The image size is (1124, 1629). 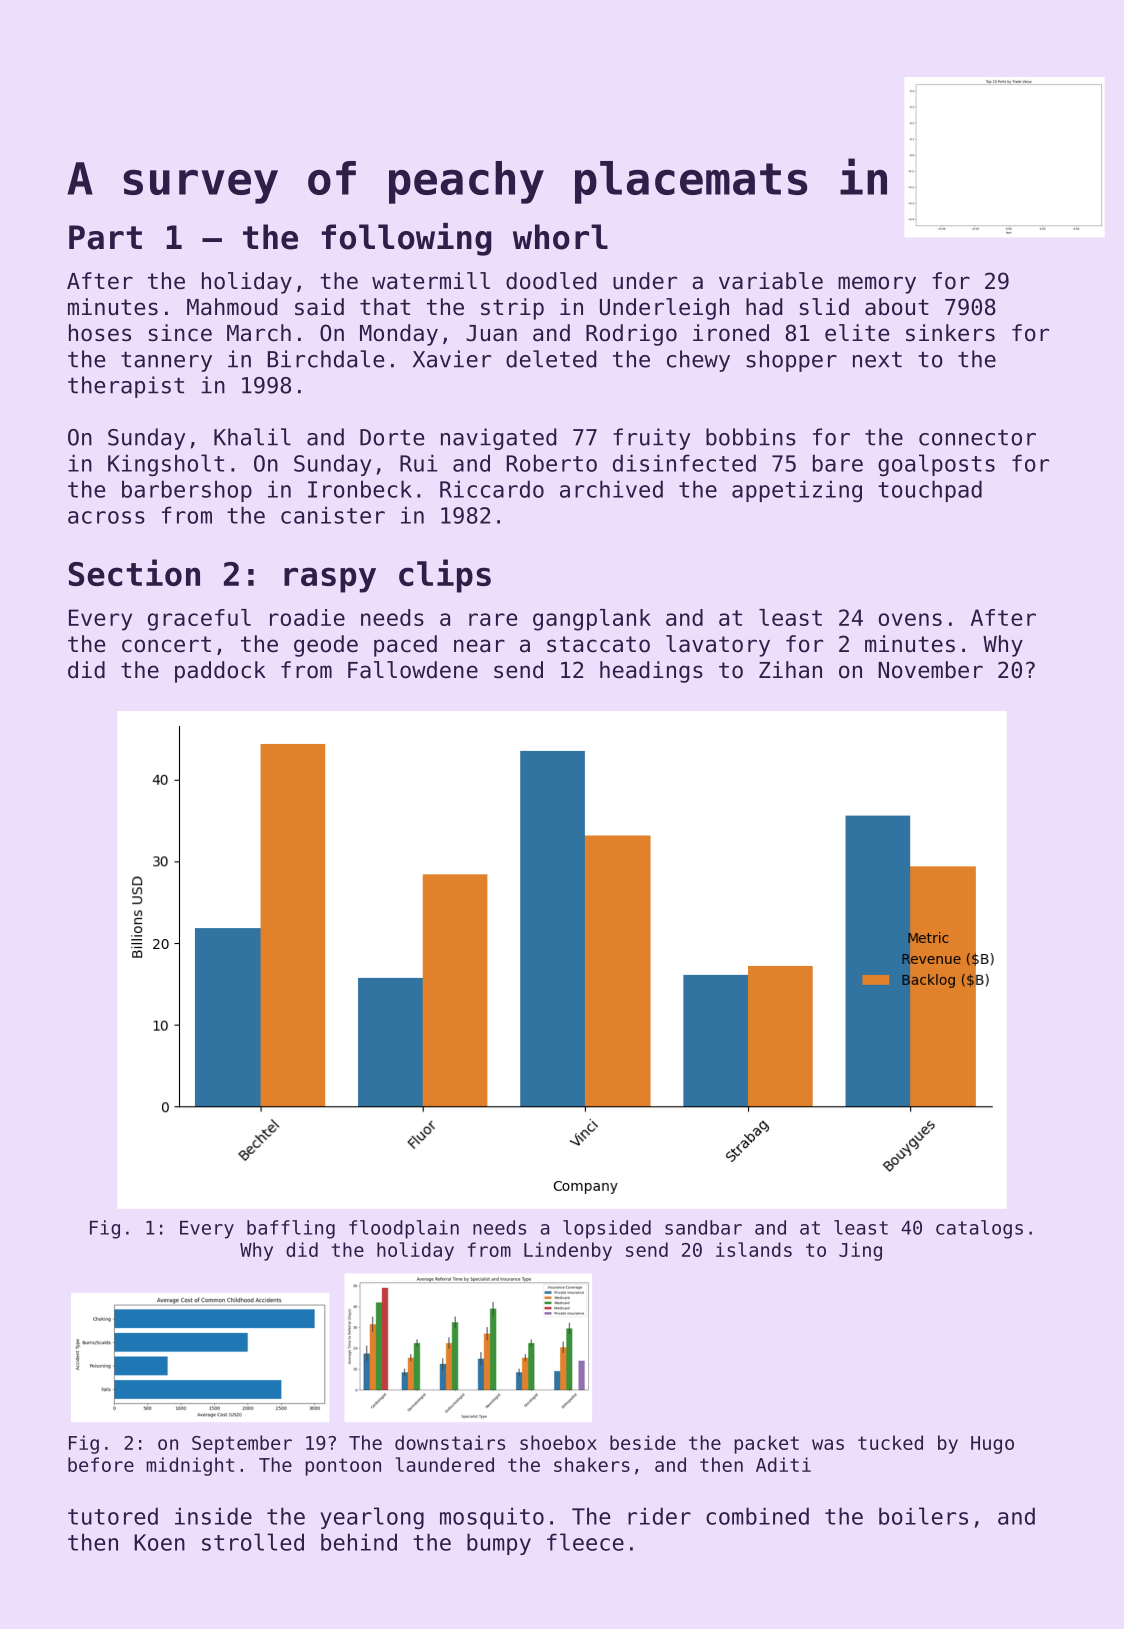 I want to click on Jing, so click(x=860, y=1251).
